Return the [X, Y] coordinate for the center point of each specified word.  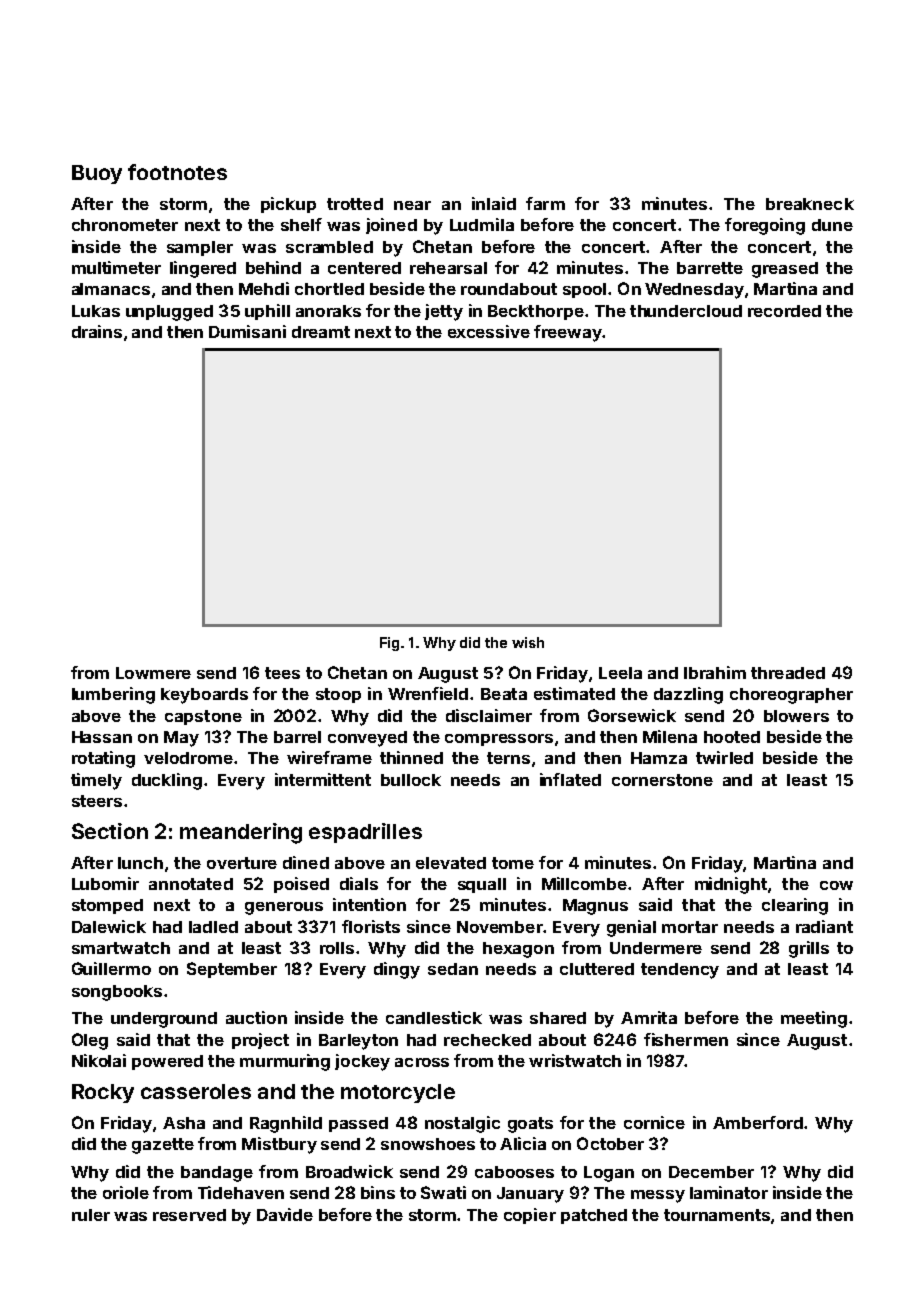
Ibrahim [715, 672]
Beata [504, 694]
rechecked [487, 1040]
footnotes [177, 172]
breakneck [810, 204]
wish [528, 642]
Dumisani [247, 331]
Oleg [90, 1041]
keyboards [204, 696]
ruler [91, 1215]
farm [545, 203]
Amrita [649, 1017]
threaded [788, 673]
